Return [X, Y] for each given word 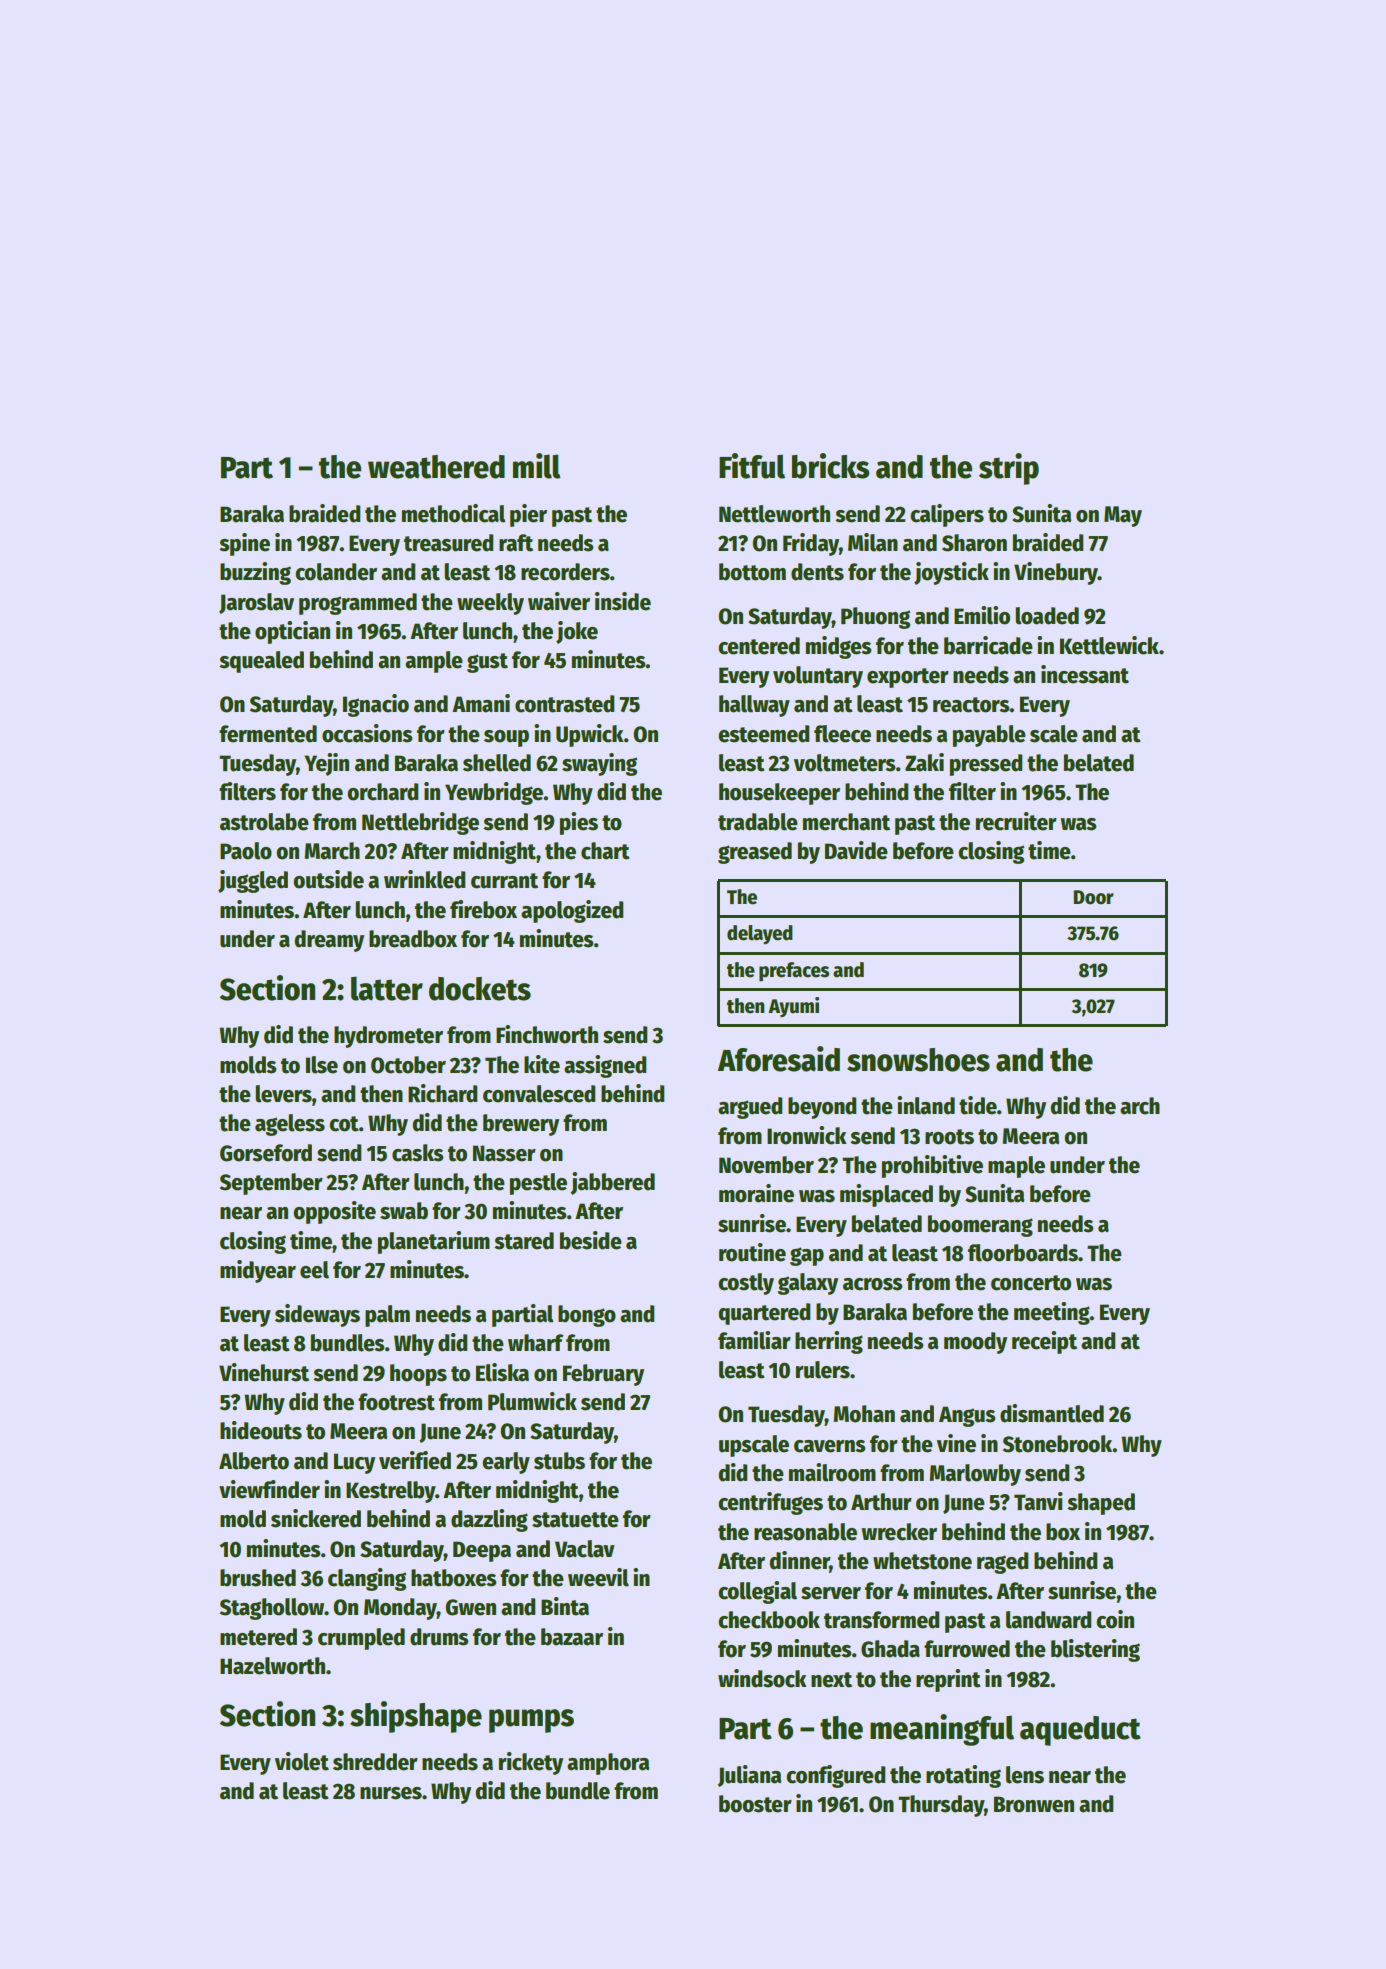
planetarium [434, 1242]
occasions [367, 733]
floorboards [1023, 1253]
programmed [358, 604]
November [766, 1165]
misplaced [886, 1195]
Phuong [875, 618]
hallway [754, 706]
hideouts [261, 1430]
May [1123, 516]
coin [1115, 1619]
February [603, 1375]
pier [528, 515]
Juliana [749, 1776]
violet [302, 1761]
